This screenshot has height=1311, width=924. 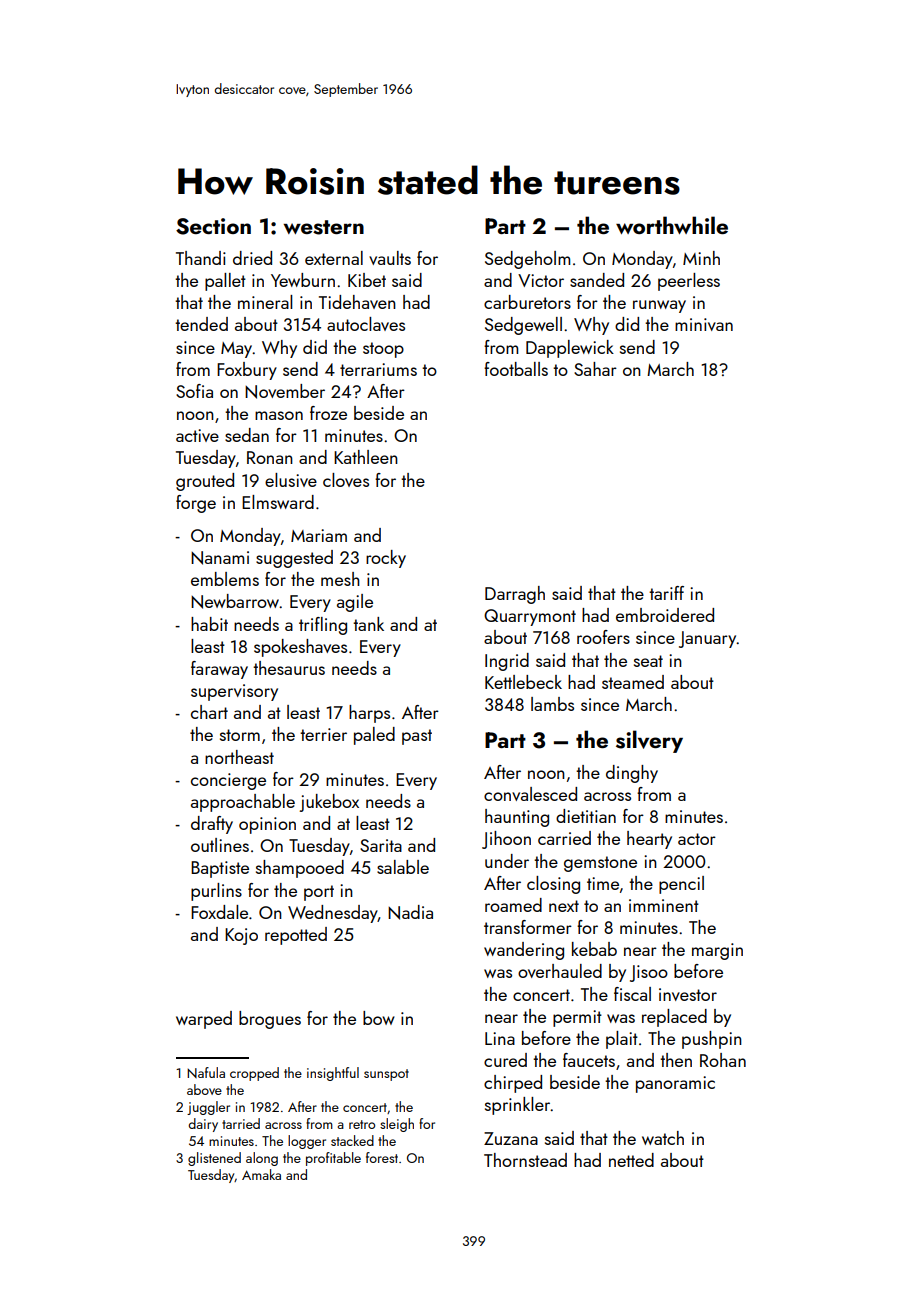 What do you see at coordinates (390, 258) in the screenshot?
I see `vaults` at bounding box center [390, 258].
